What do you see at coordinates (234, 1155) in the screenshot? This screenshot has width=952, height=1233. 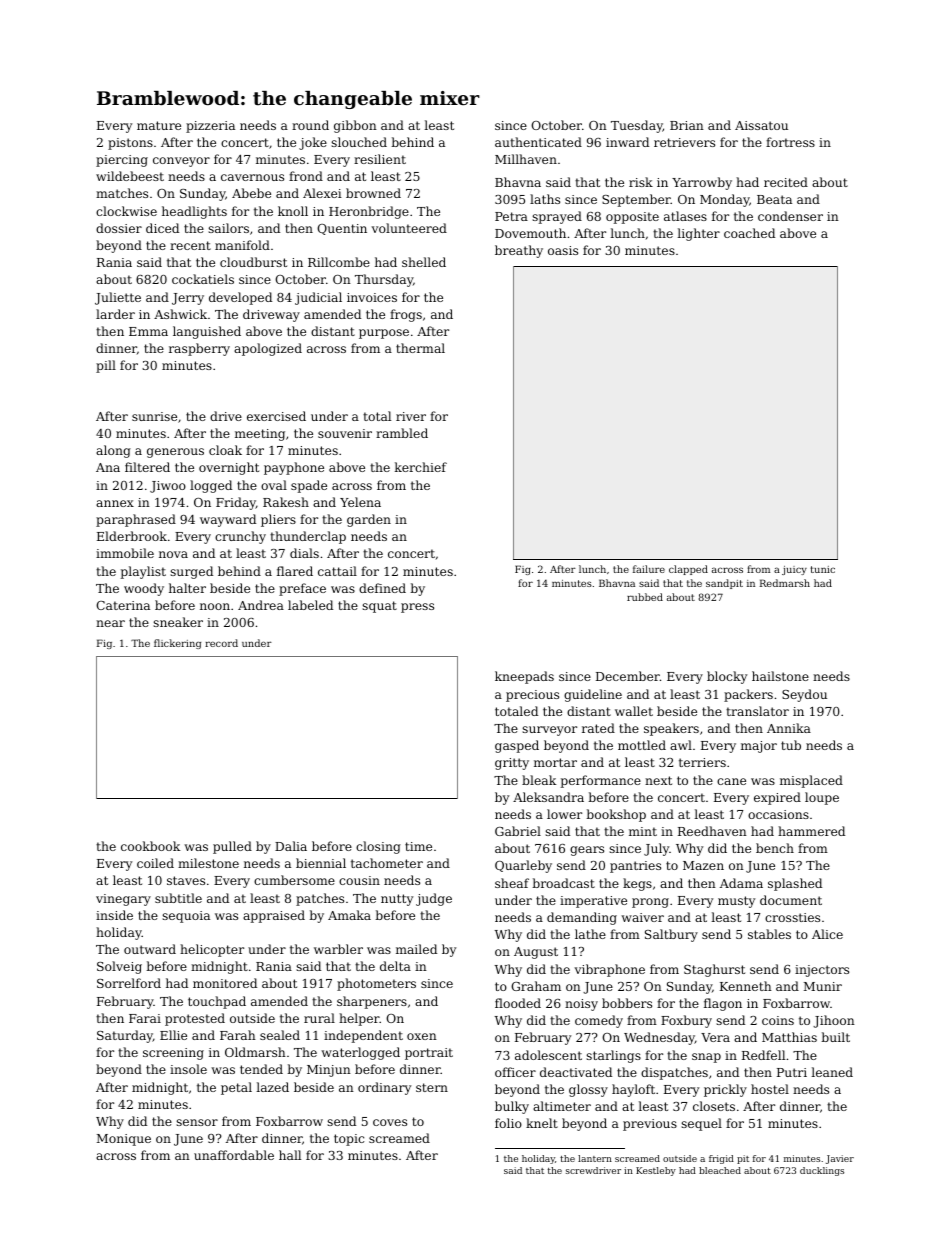 I see `unaffordable` at bounding box center [234, 1155].
